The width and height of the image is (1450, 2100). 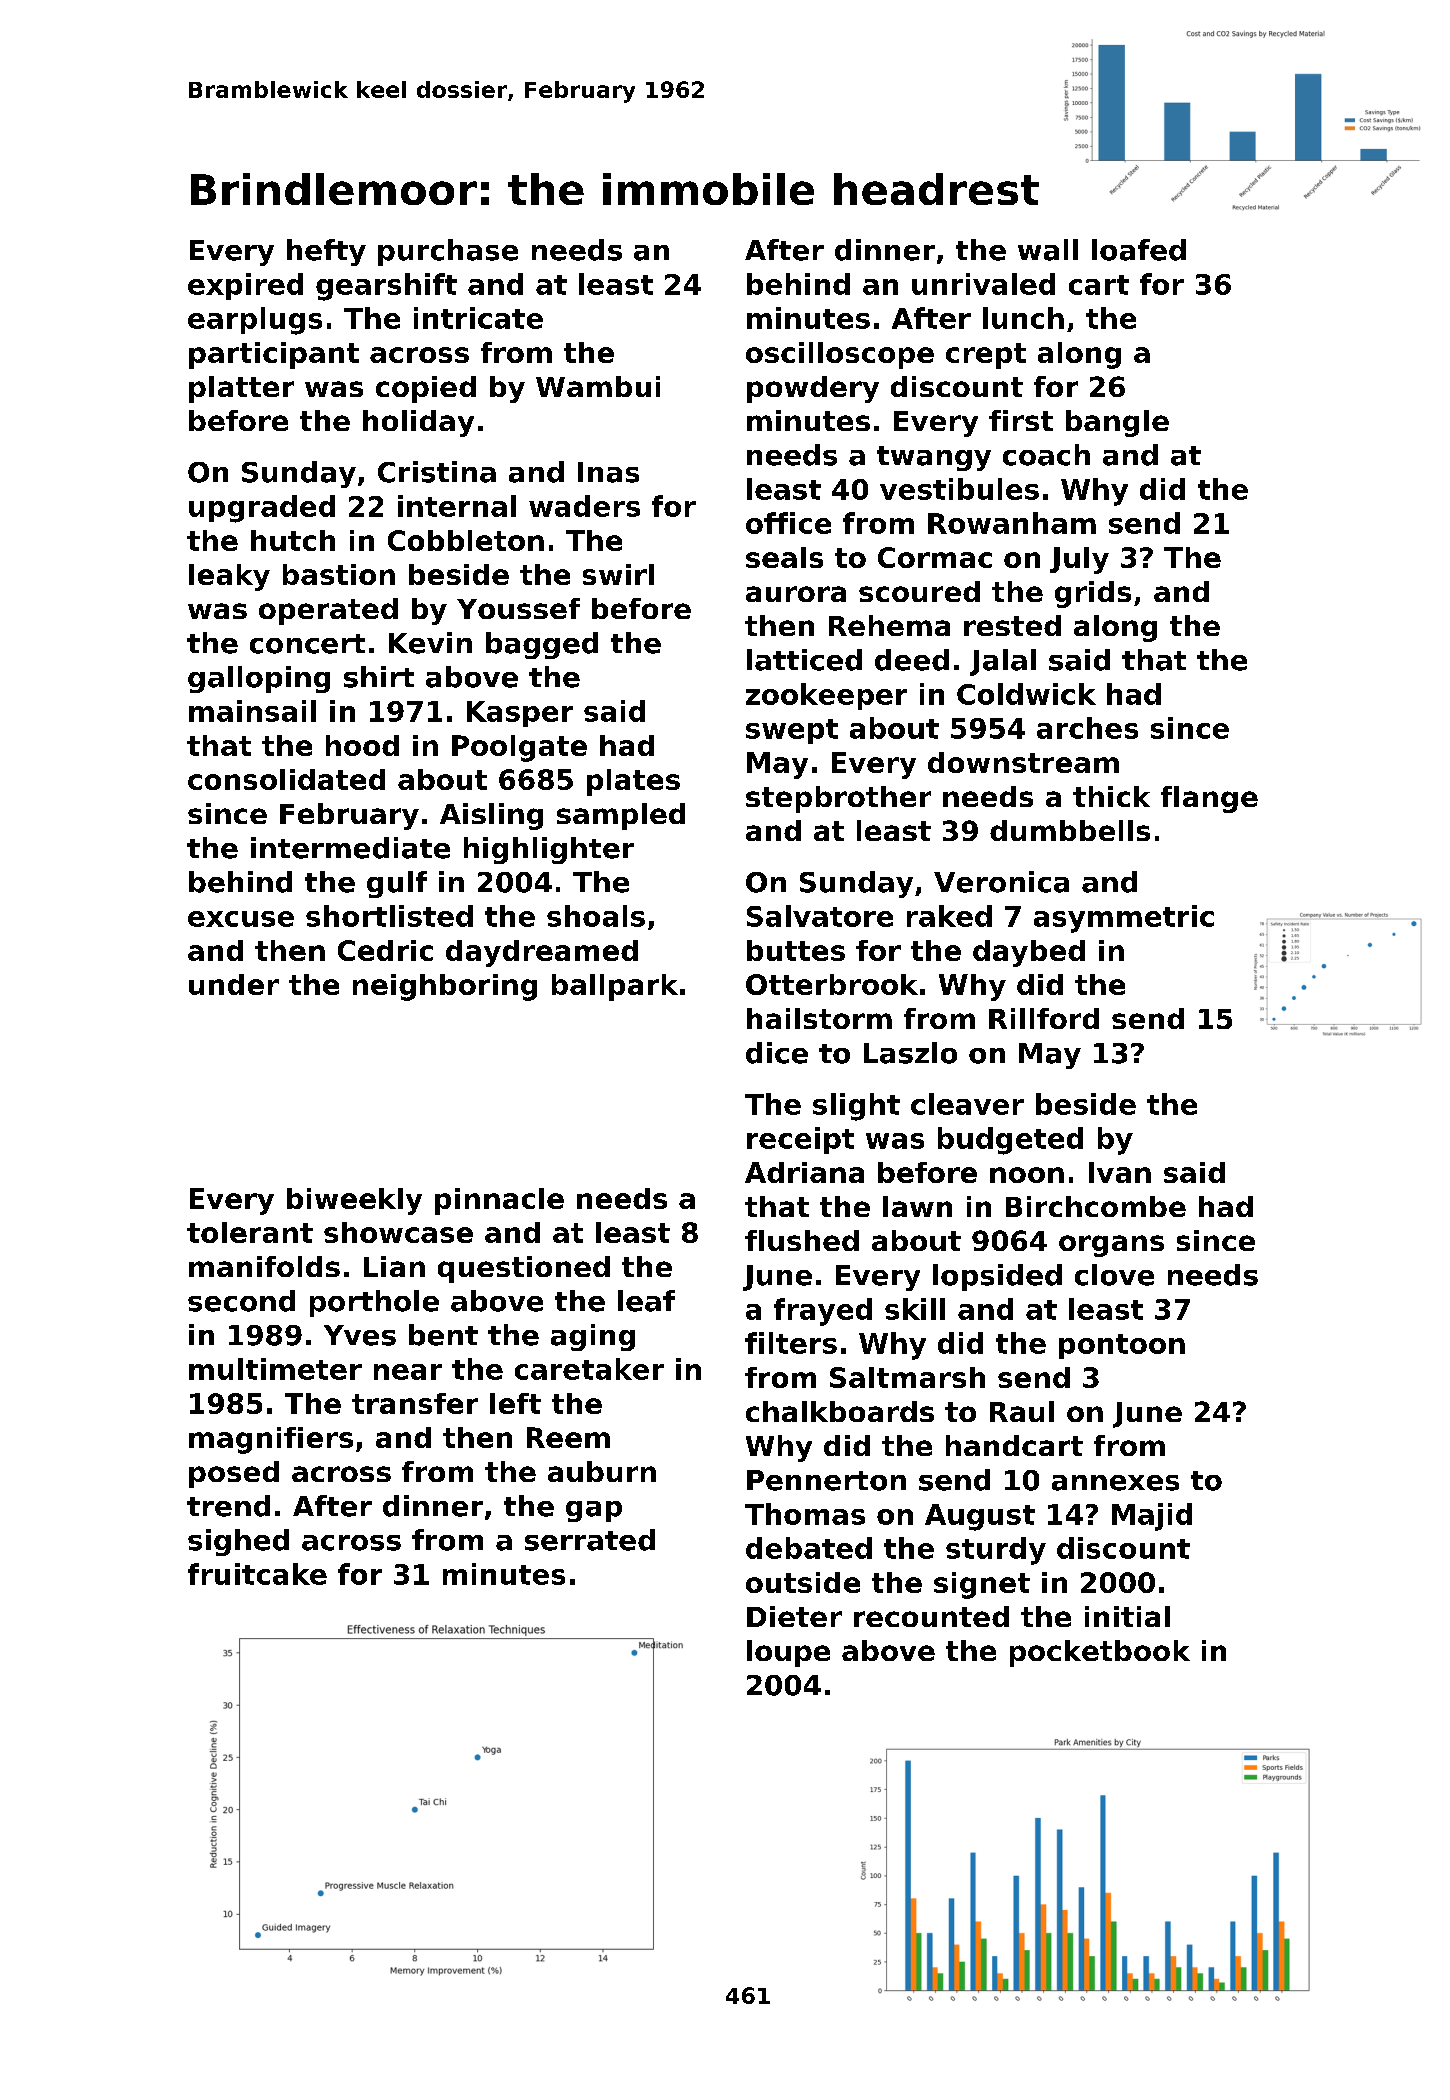 What do you see at coordinates (245, 286) in the image?
I see `expired` at bounding box center [245, 286].
